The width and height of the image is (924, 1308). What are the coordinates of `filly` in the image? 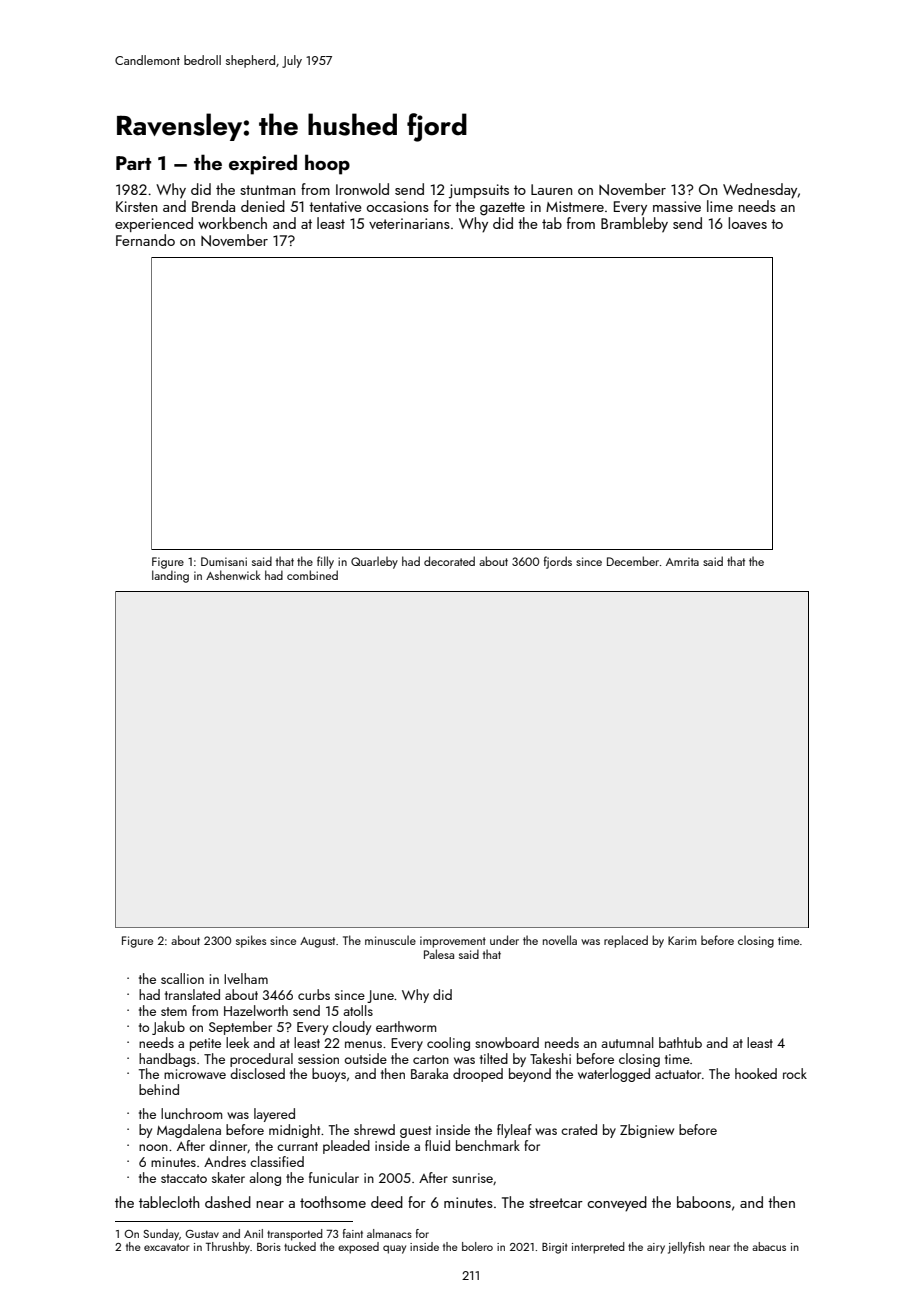 It's located at (325, 562).
